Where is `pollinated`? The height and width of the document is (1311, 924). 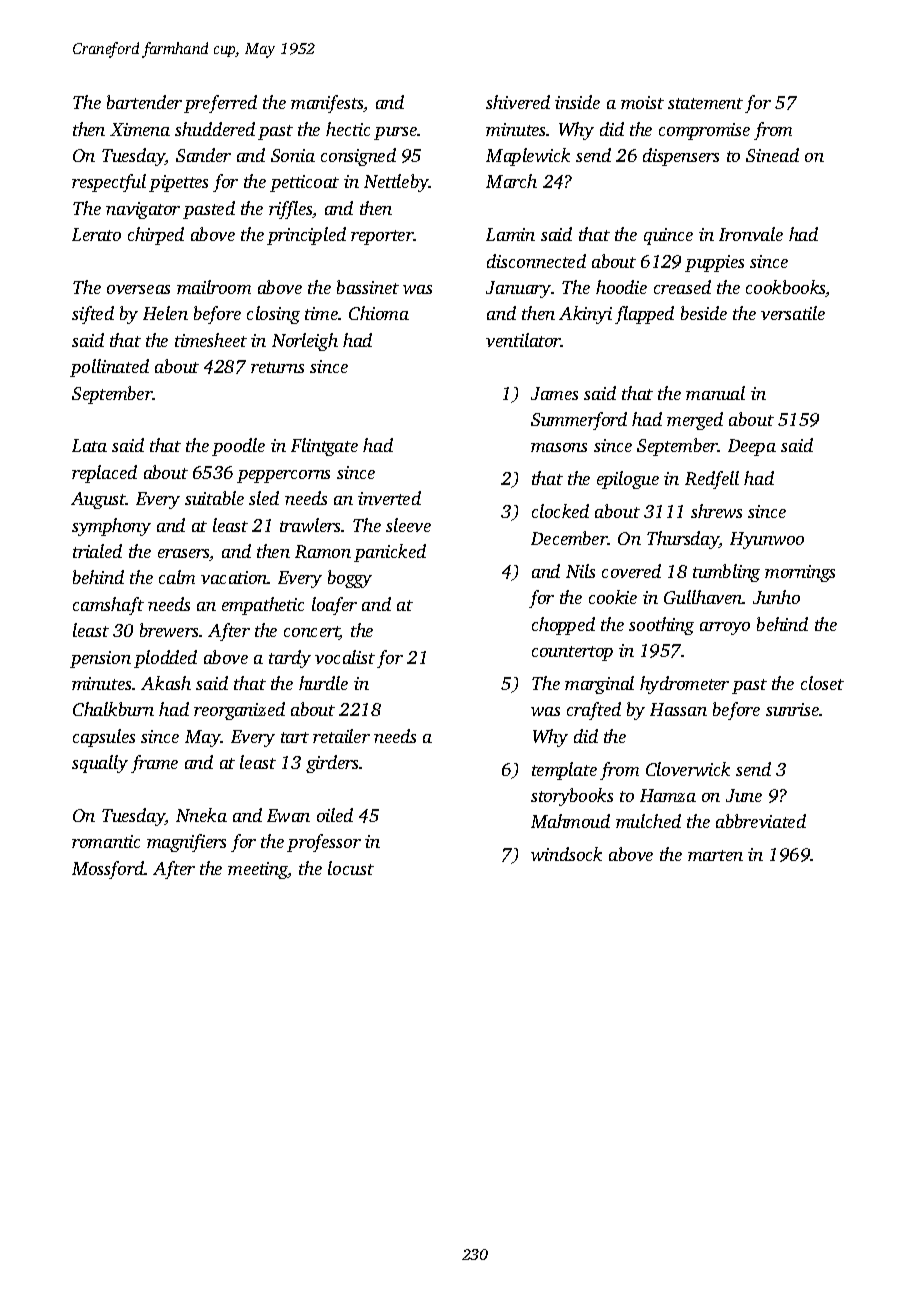 pollinated is located at coordinates (109, 368).
